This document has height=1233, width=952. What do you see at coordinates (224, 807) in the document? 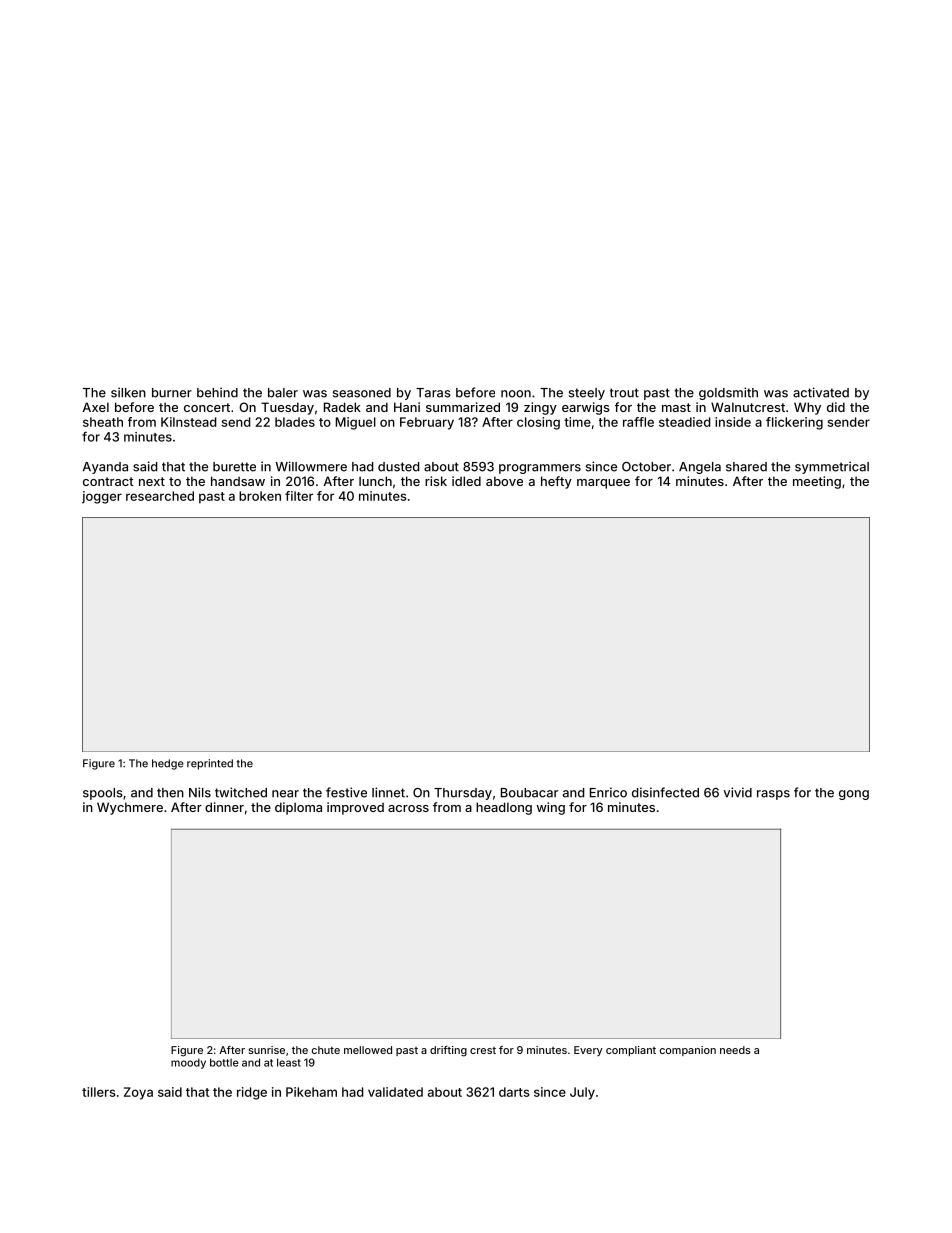
I see `dinner` at bounding box center [224, 807].
